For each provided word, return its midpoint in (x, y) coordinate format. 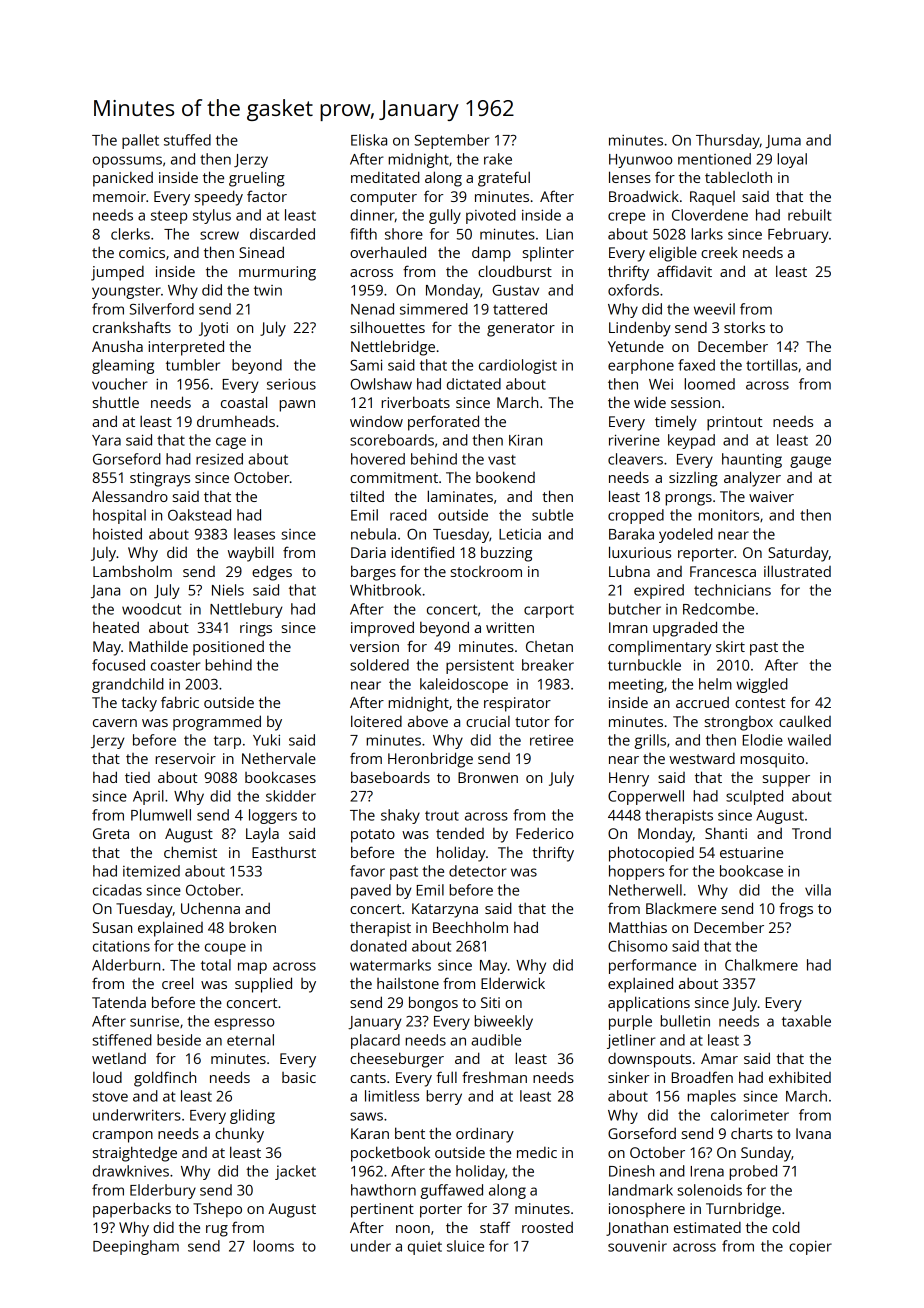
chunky (239, 1135)
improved (382, 629)
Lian (560, 234)
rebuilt (810, 215)
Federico (544, 833)
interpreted (186, 348)
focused (118, 665)
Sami (366, 365)
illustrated (797, 571)
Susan (112, 927)
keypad (691, 441)
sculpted (754, 797)
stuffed (187, 140)
